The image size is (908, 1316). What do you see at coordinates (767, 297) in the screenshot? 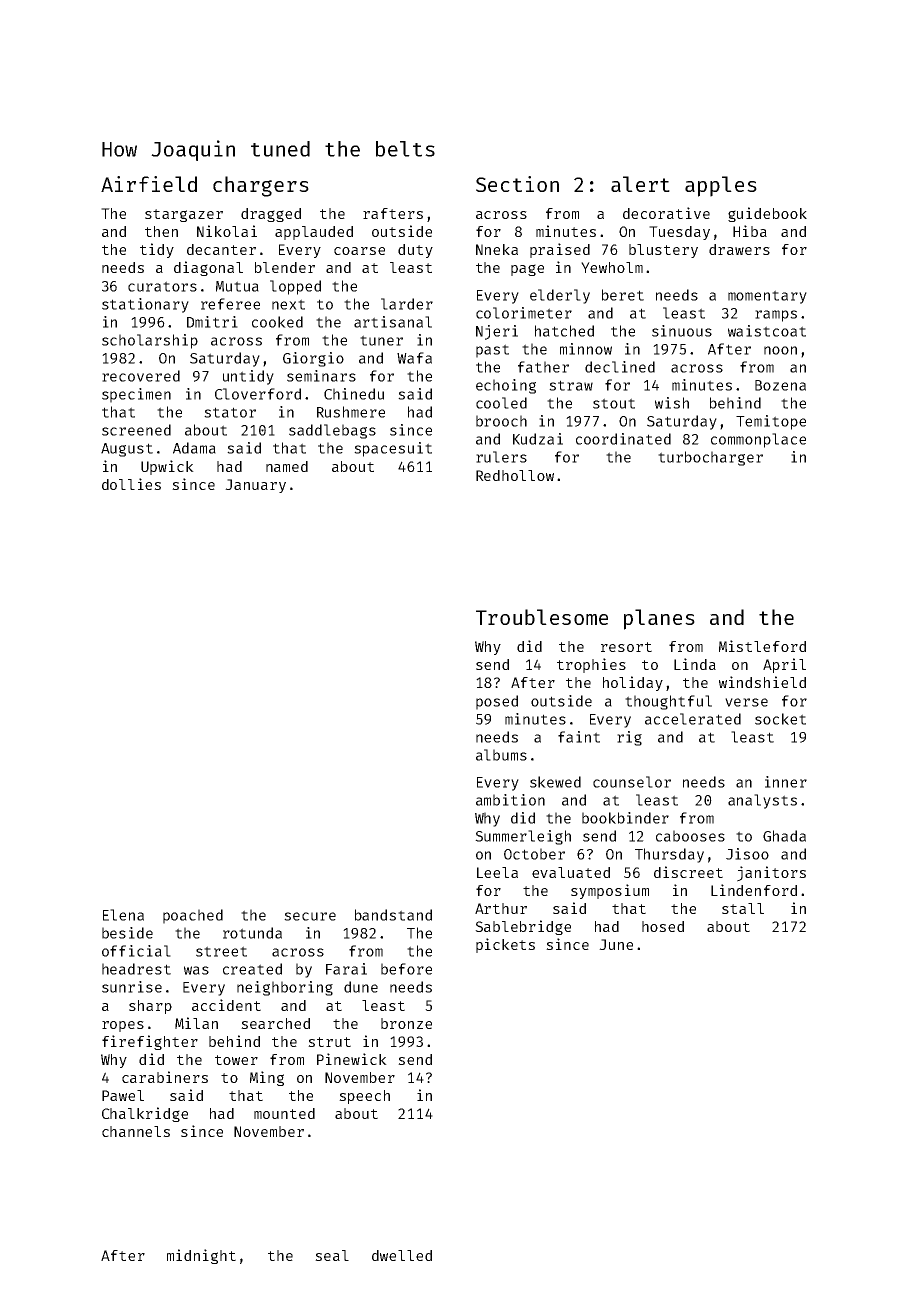
I see `momentary` at bounding box center [767, 297].
